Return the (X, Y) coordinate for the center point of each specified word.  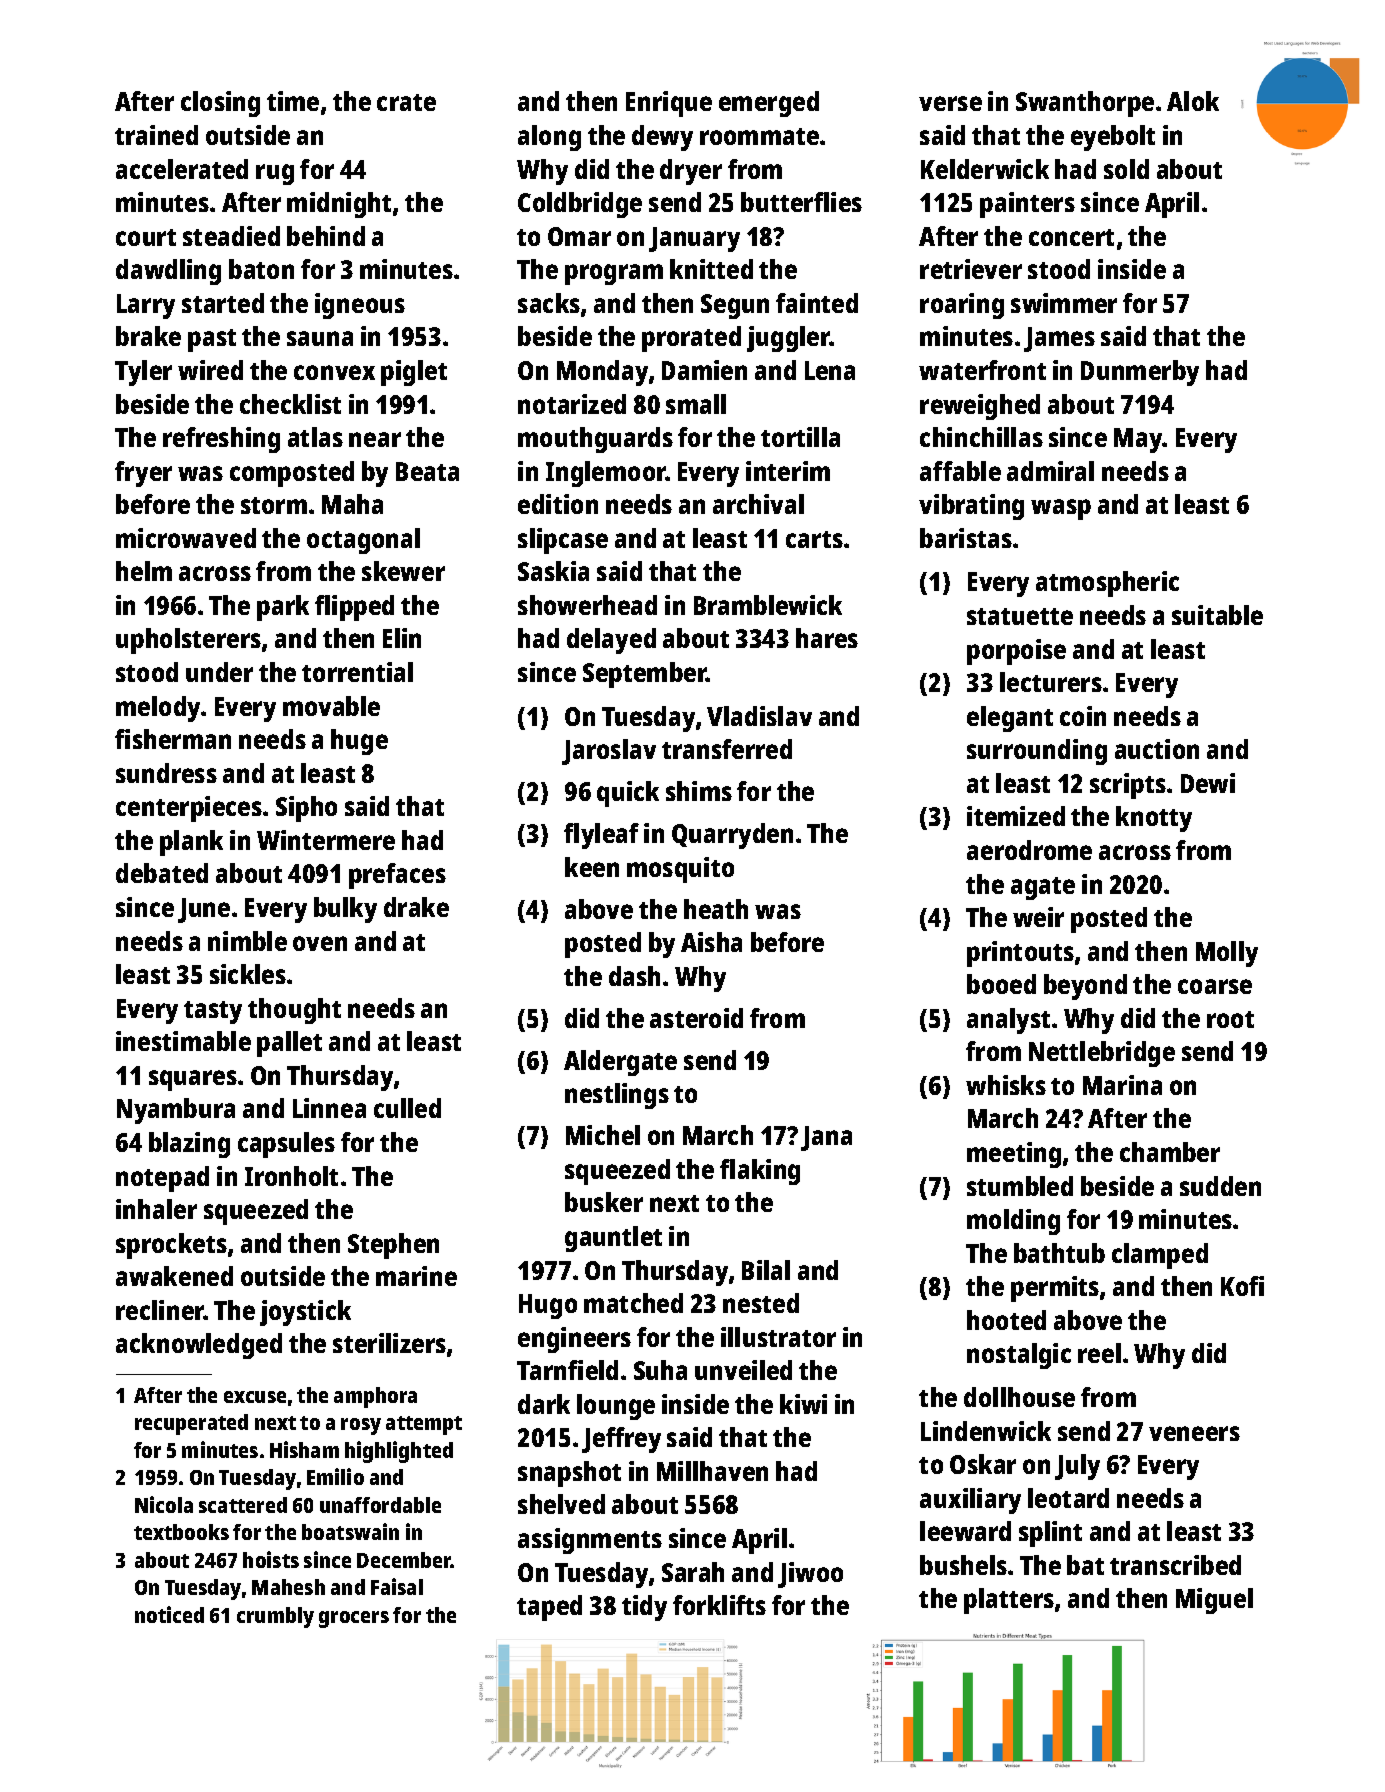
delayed (611, 641)
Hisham (304, 1449)
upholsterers (188, 641)
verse (950, 103)
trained (156, 135)
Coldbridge (580, 205)
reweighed (980, 407)
